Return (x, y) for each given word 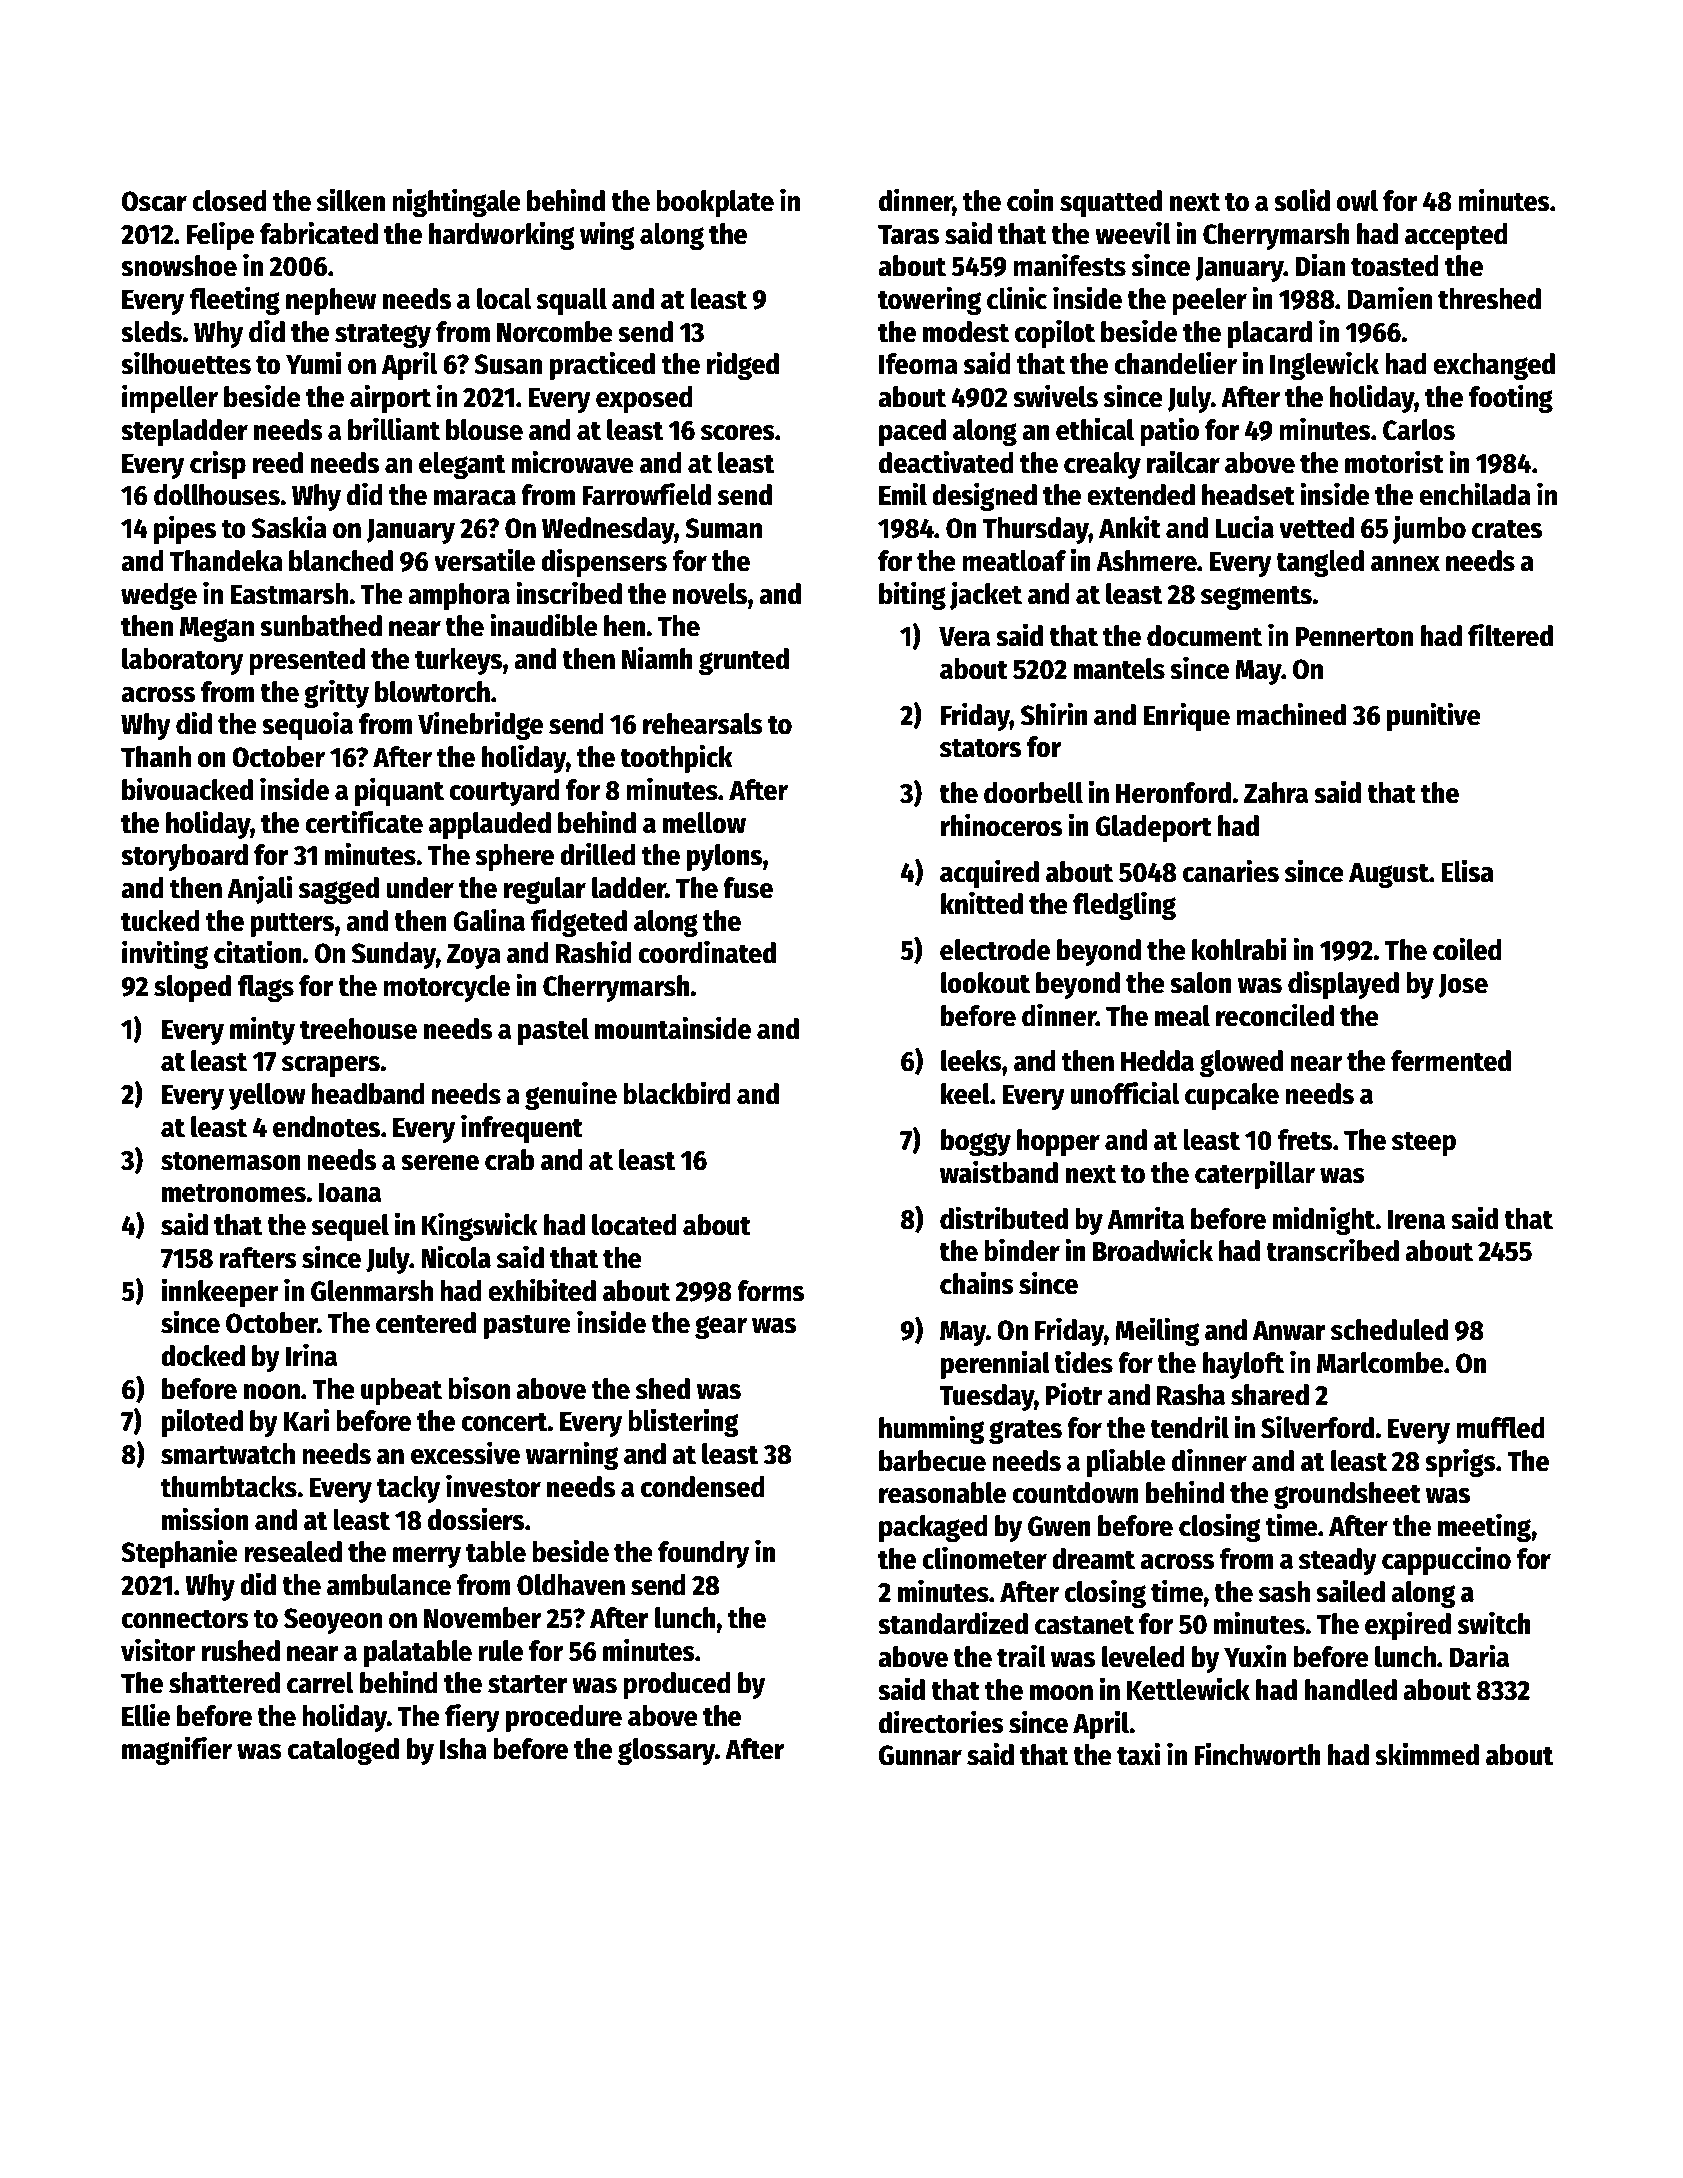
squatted (1111, 203)
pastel (553, 1031)
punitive (1434, 716)
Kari (306, 1420)
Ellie (146, 1715)
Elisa (1468, 871)
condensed (703, 1487)
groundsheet (1347, 1495)
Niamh (657, 658)
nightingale (456, 202)
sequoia (307, 725)
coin (1030, 200)
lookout (985, 983)
